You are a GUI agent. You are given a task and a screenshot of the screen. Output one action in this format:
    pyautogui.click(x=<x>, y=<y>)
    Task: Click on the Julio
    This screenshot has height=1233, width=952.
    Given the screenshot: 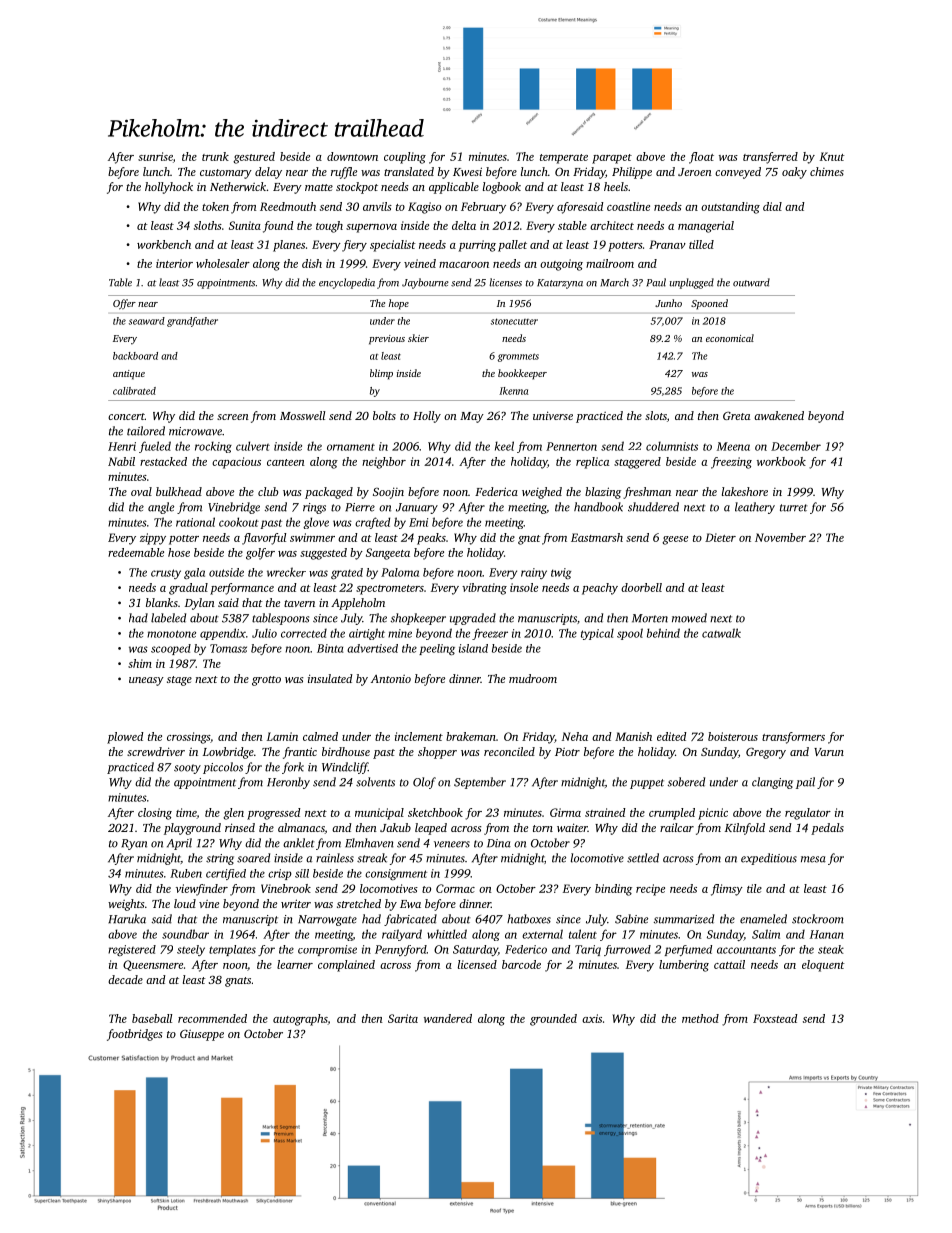 What is the action you would take?
    pyautogui.click(x=264, y=633)
